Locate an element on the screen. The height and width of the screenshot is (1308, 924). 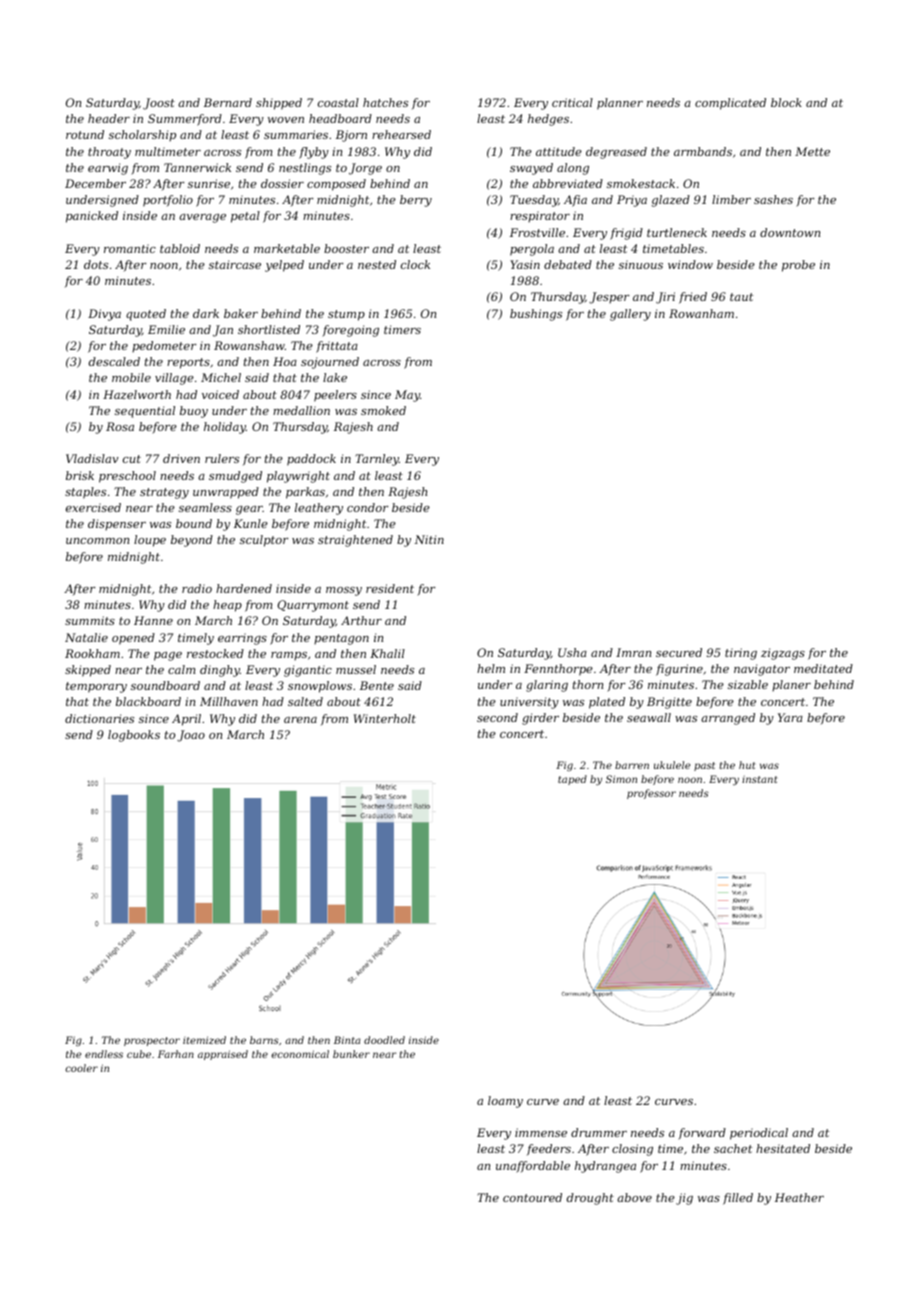
quoted is located at coordinates (146, 315).
